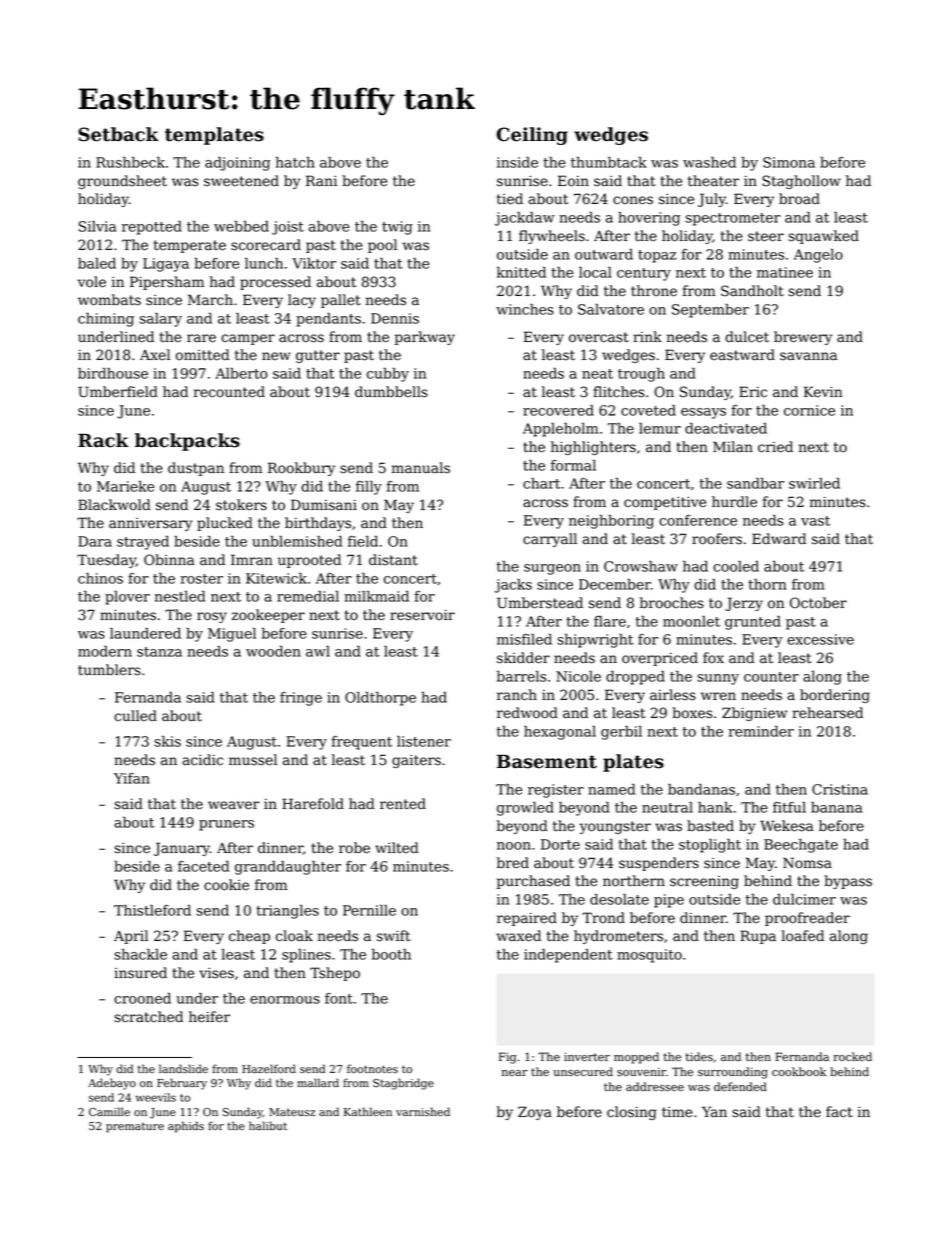 Image resolution: width=952 pixels, height=1233 pixels. I want to click on winches, so click(525, 309).
